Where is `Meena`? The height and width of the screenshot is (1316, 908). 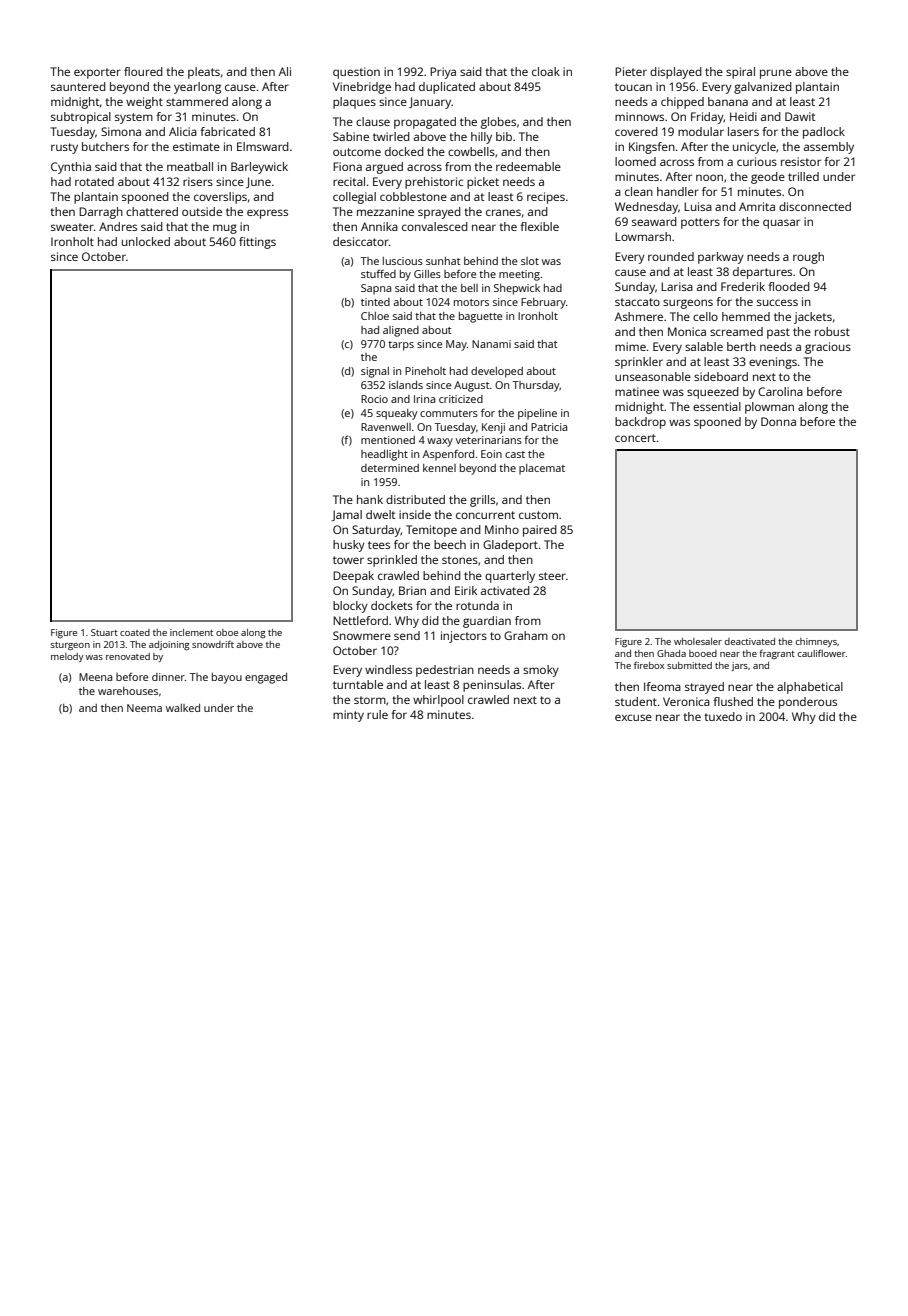
Meena is located at coordinates (95, 677).
